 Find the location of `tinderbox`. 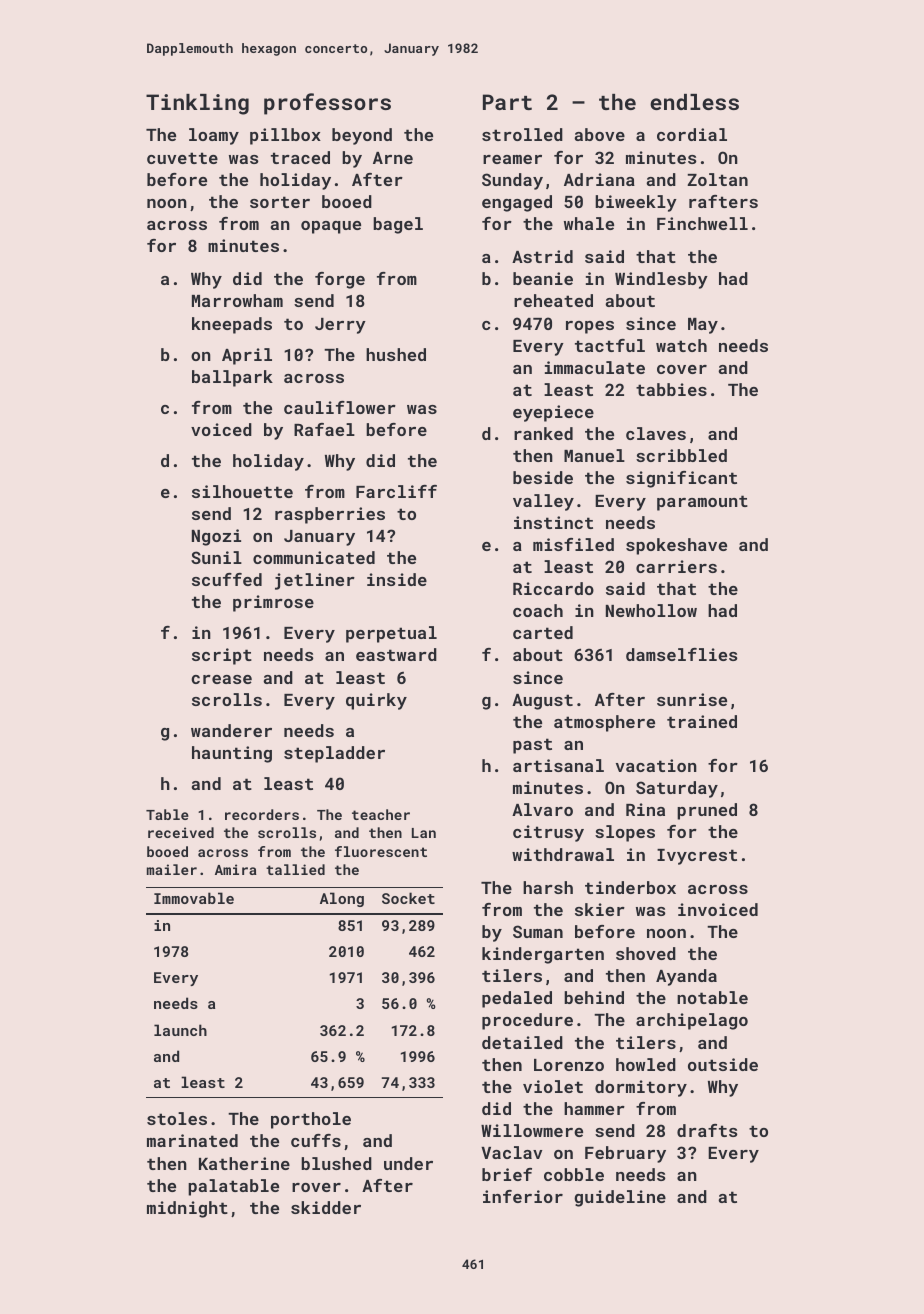

tinderbox is located at coordinates (630, 887).
